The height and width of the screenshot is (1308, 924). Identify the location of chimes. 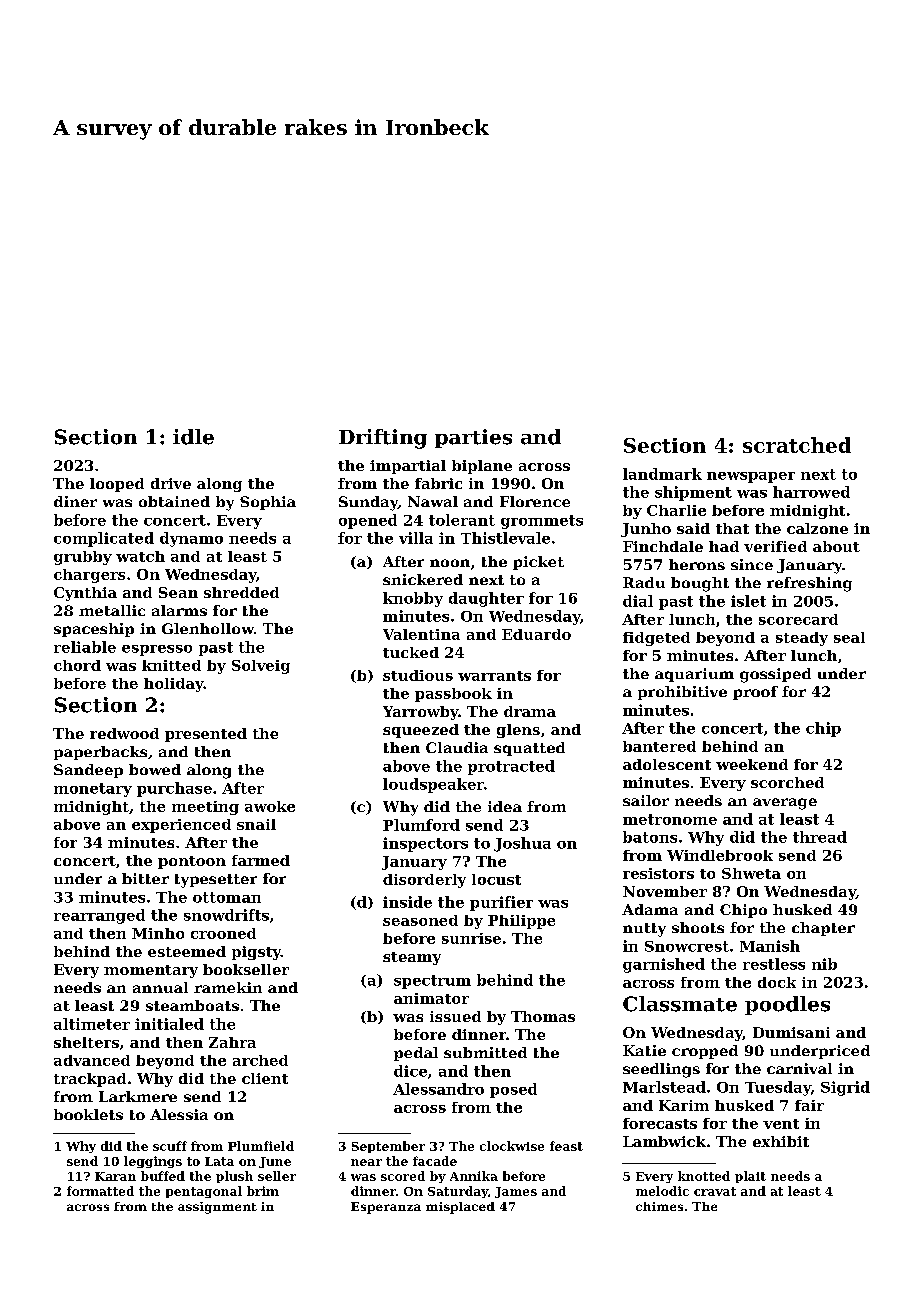
(659, 1206).
